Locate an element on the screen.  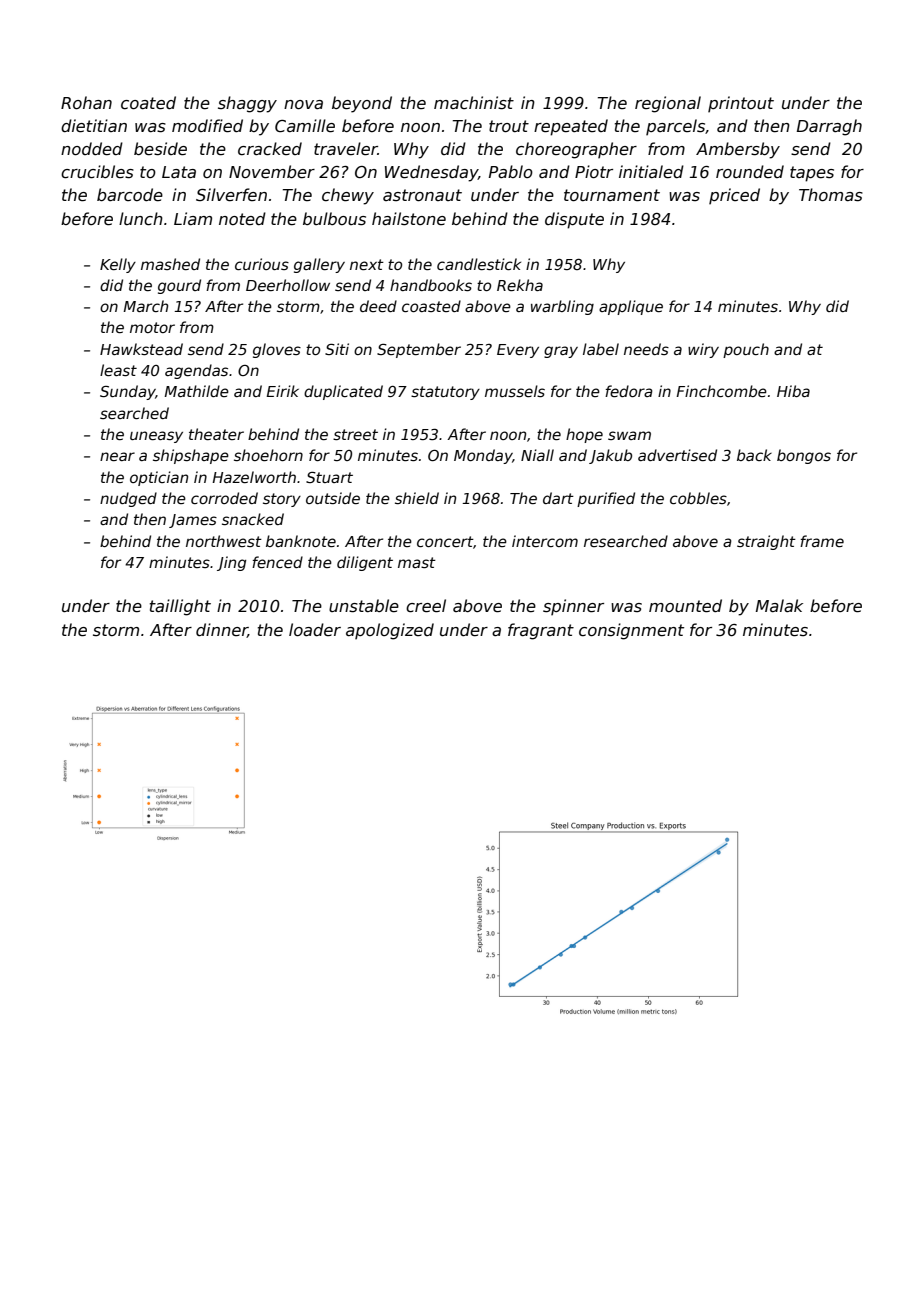
near is located at coordinates (117, 456).
